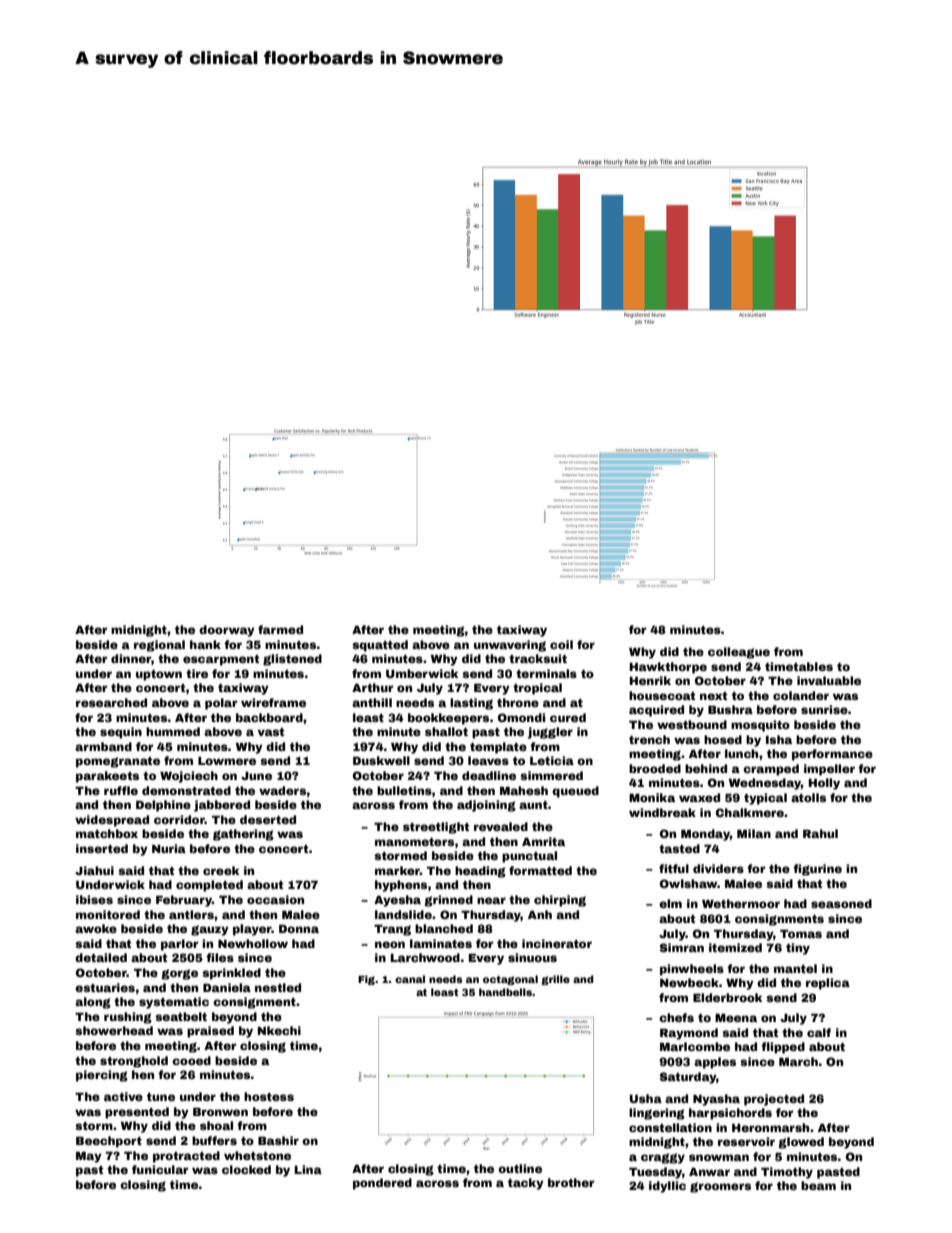 Image resolution: width=952 pixels, height=1233 pixels. What do you see at coordinates (271, 732) in the screenshot?
I see `vast` at bounding box center [271, 732].
